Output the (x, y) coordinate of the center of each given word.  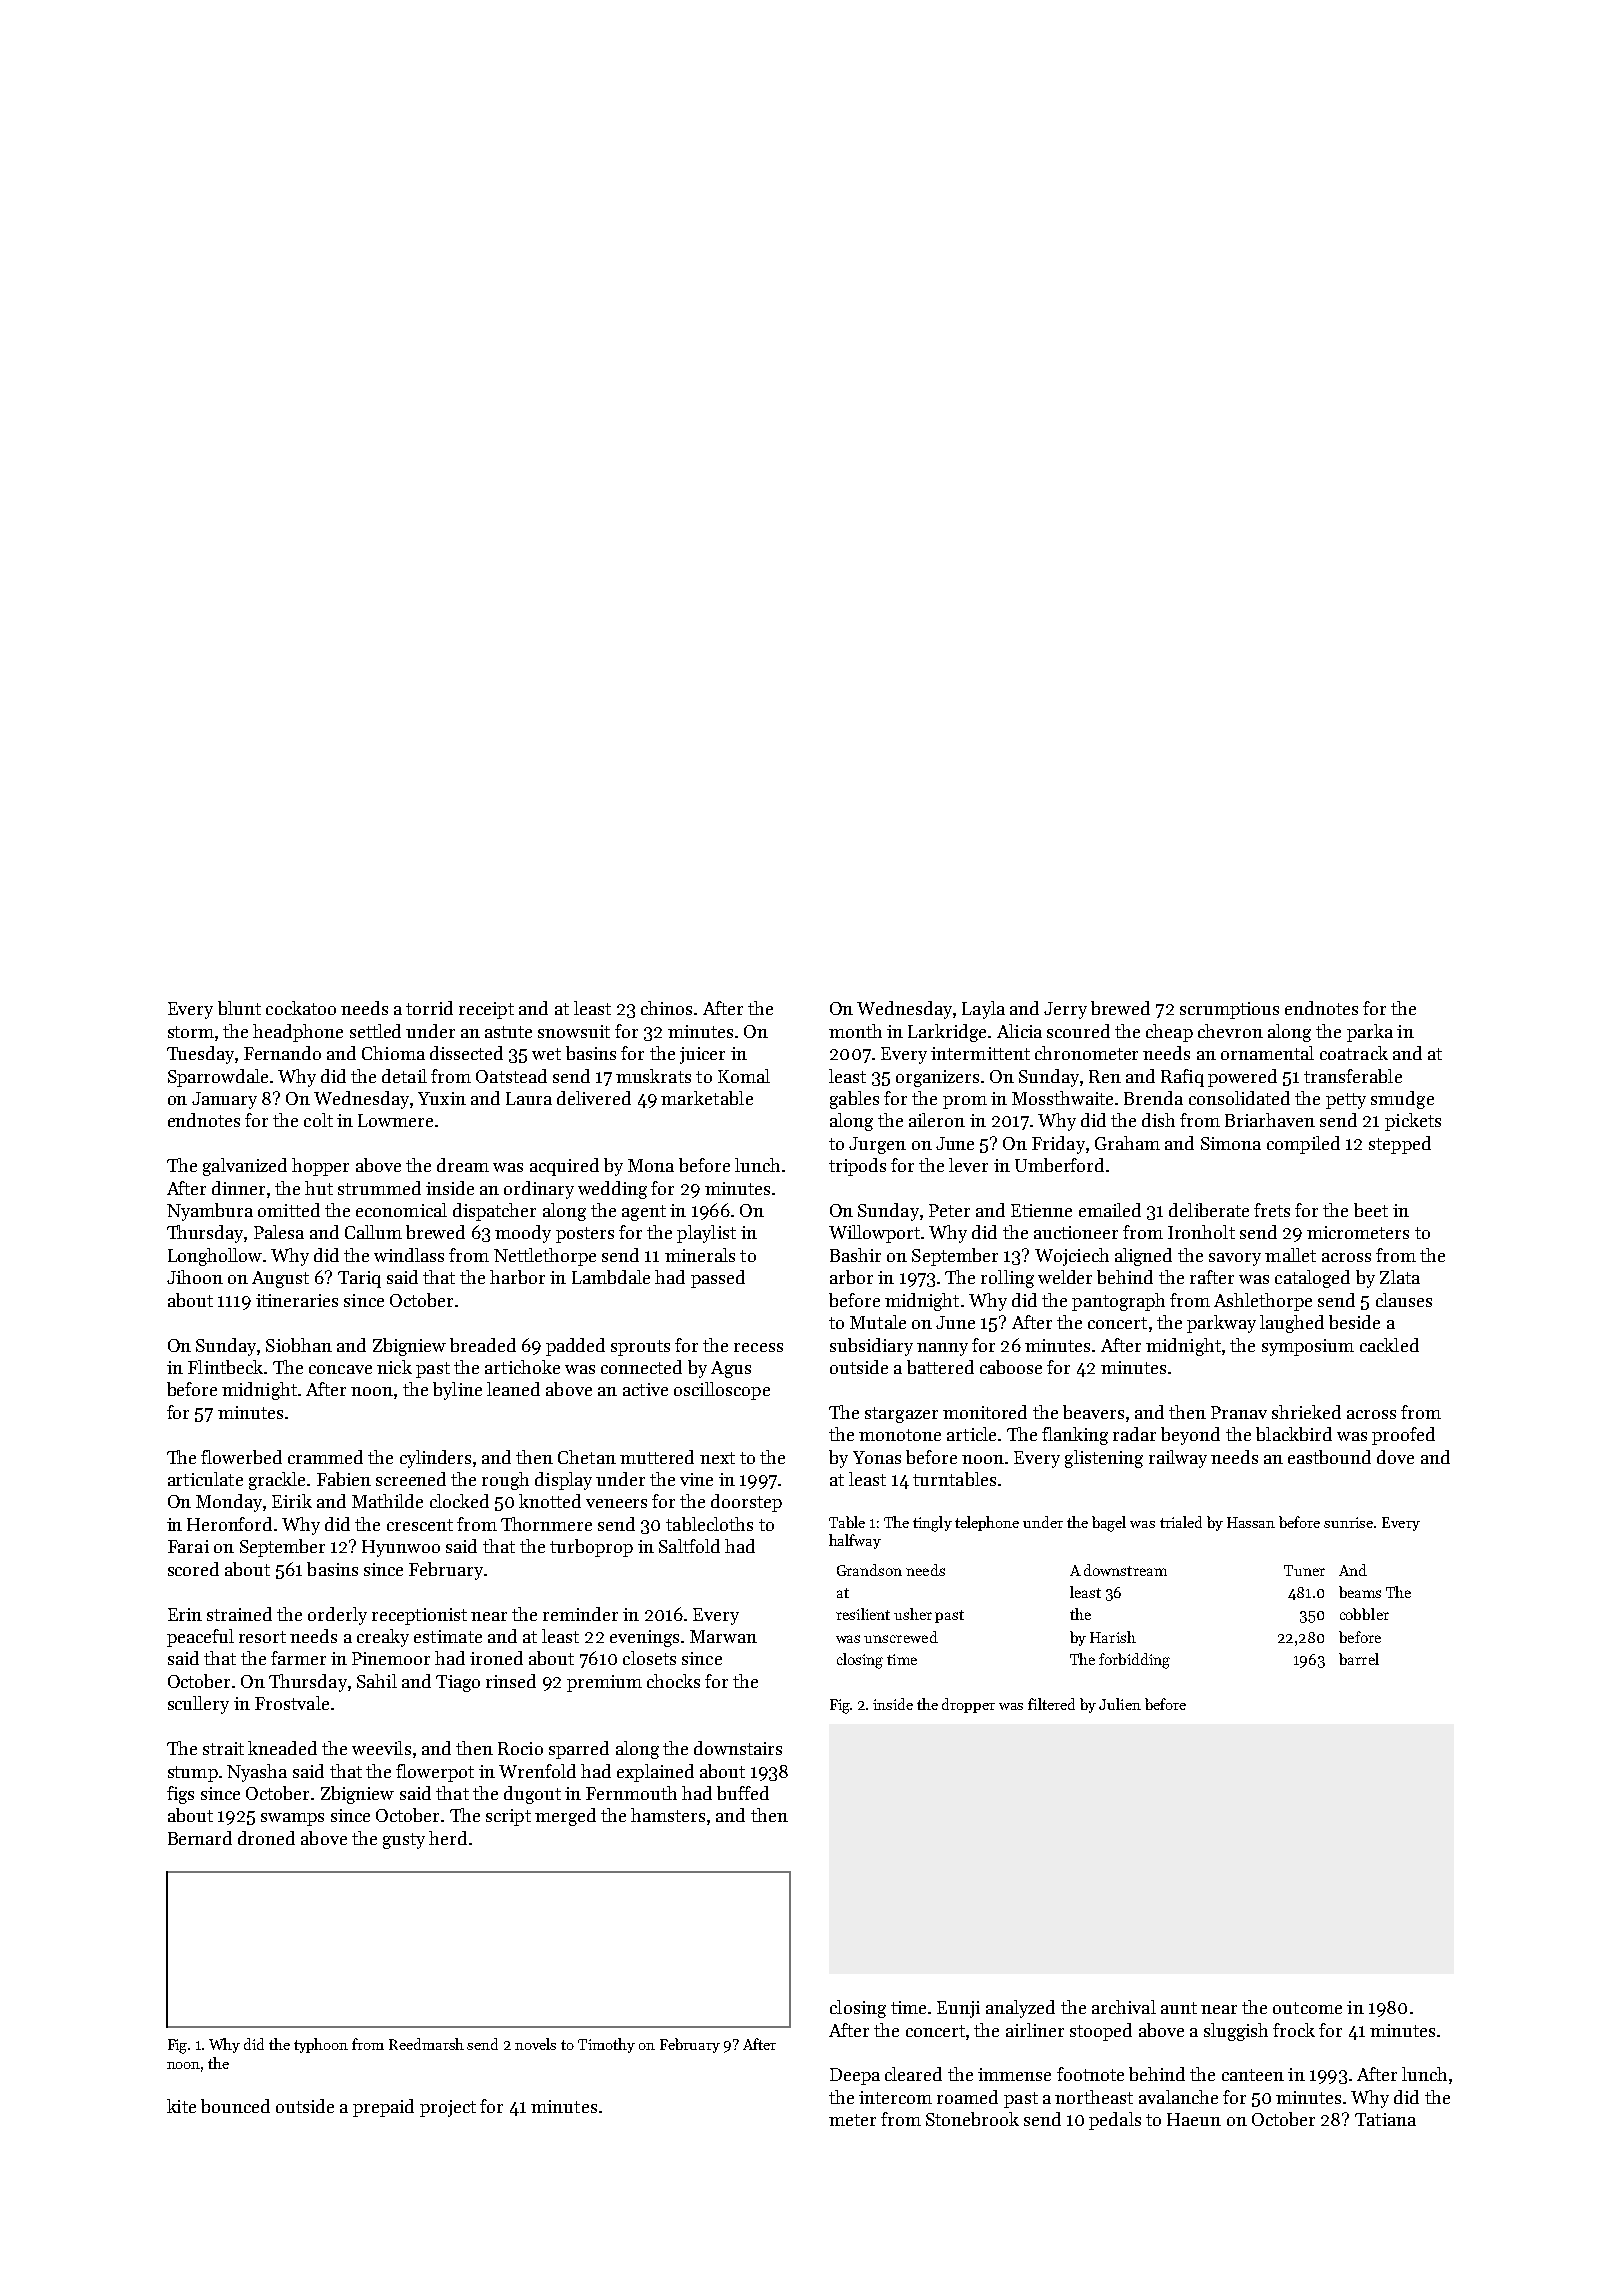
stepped (1400, 1145)
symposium (1308, 1347)
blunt (239, 1008)
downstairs (738, 1748)
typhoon (321, 2045)
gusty (404, 1841)
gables (854, 1100)
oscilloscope (722, 1391)
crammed (325, 1457)
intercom (895, 2097)
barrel (1359, 1659)
